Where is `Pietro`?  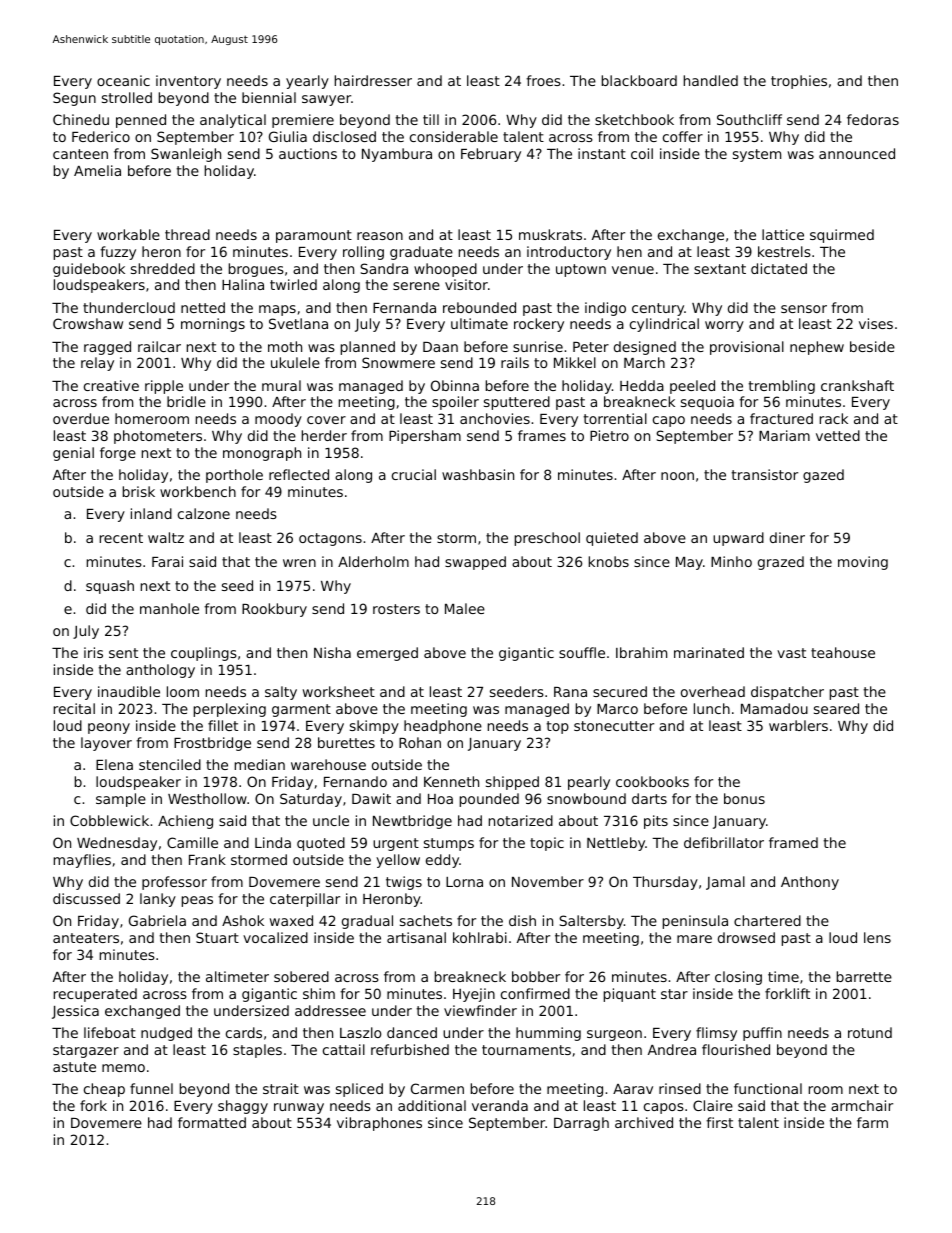 Pietro is located at coordinates (609, 435).
